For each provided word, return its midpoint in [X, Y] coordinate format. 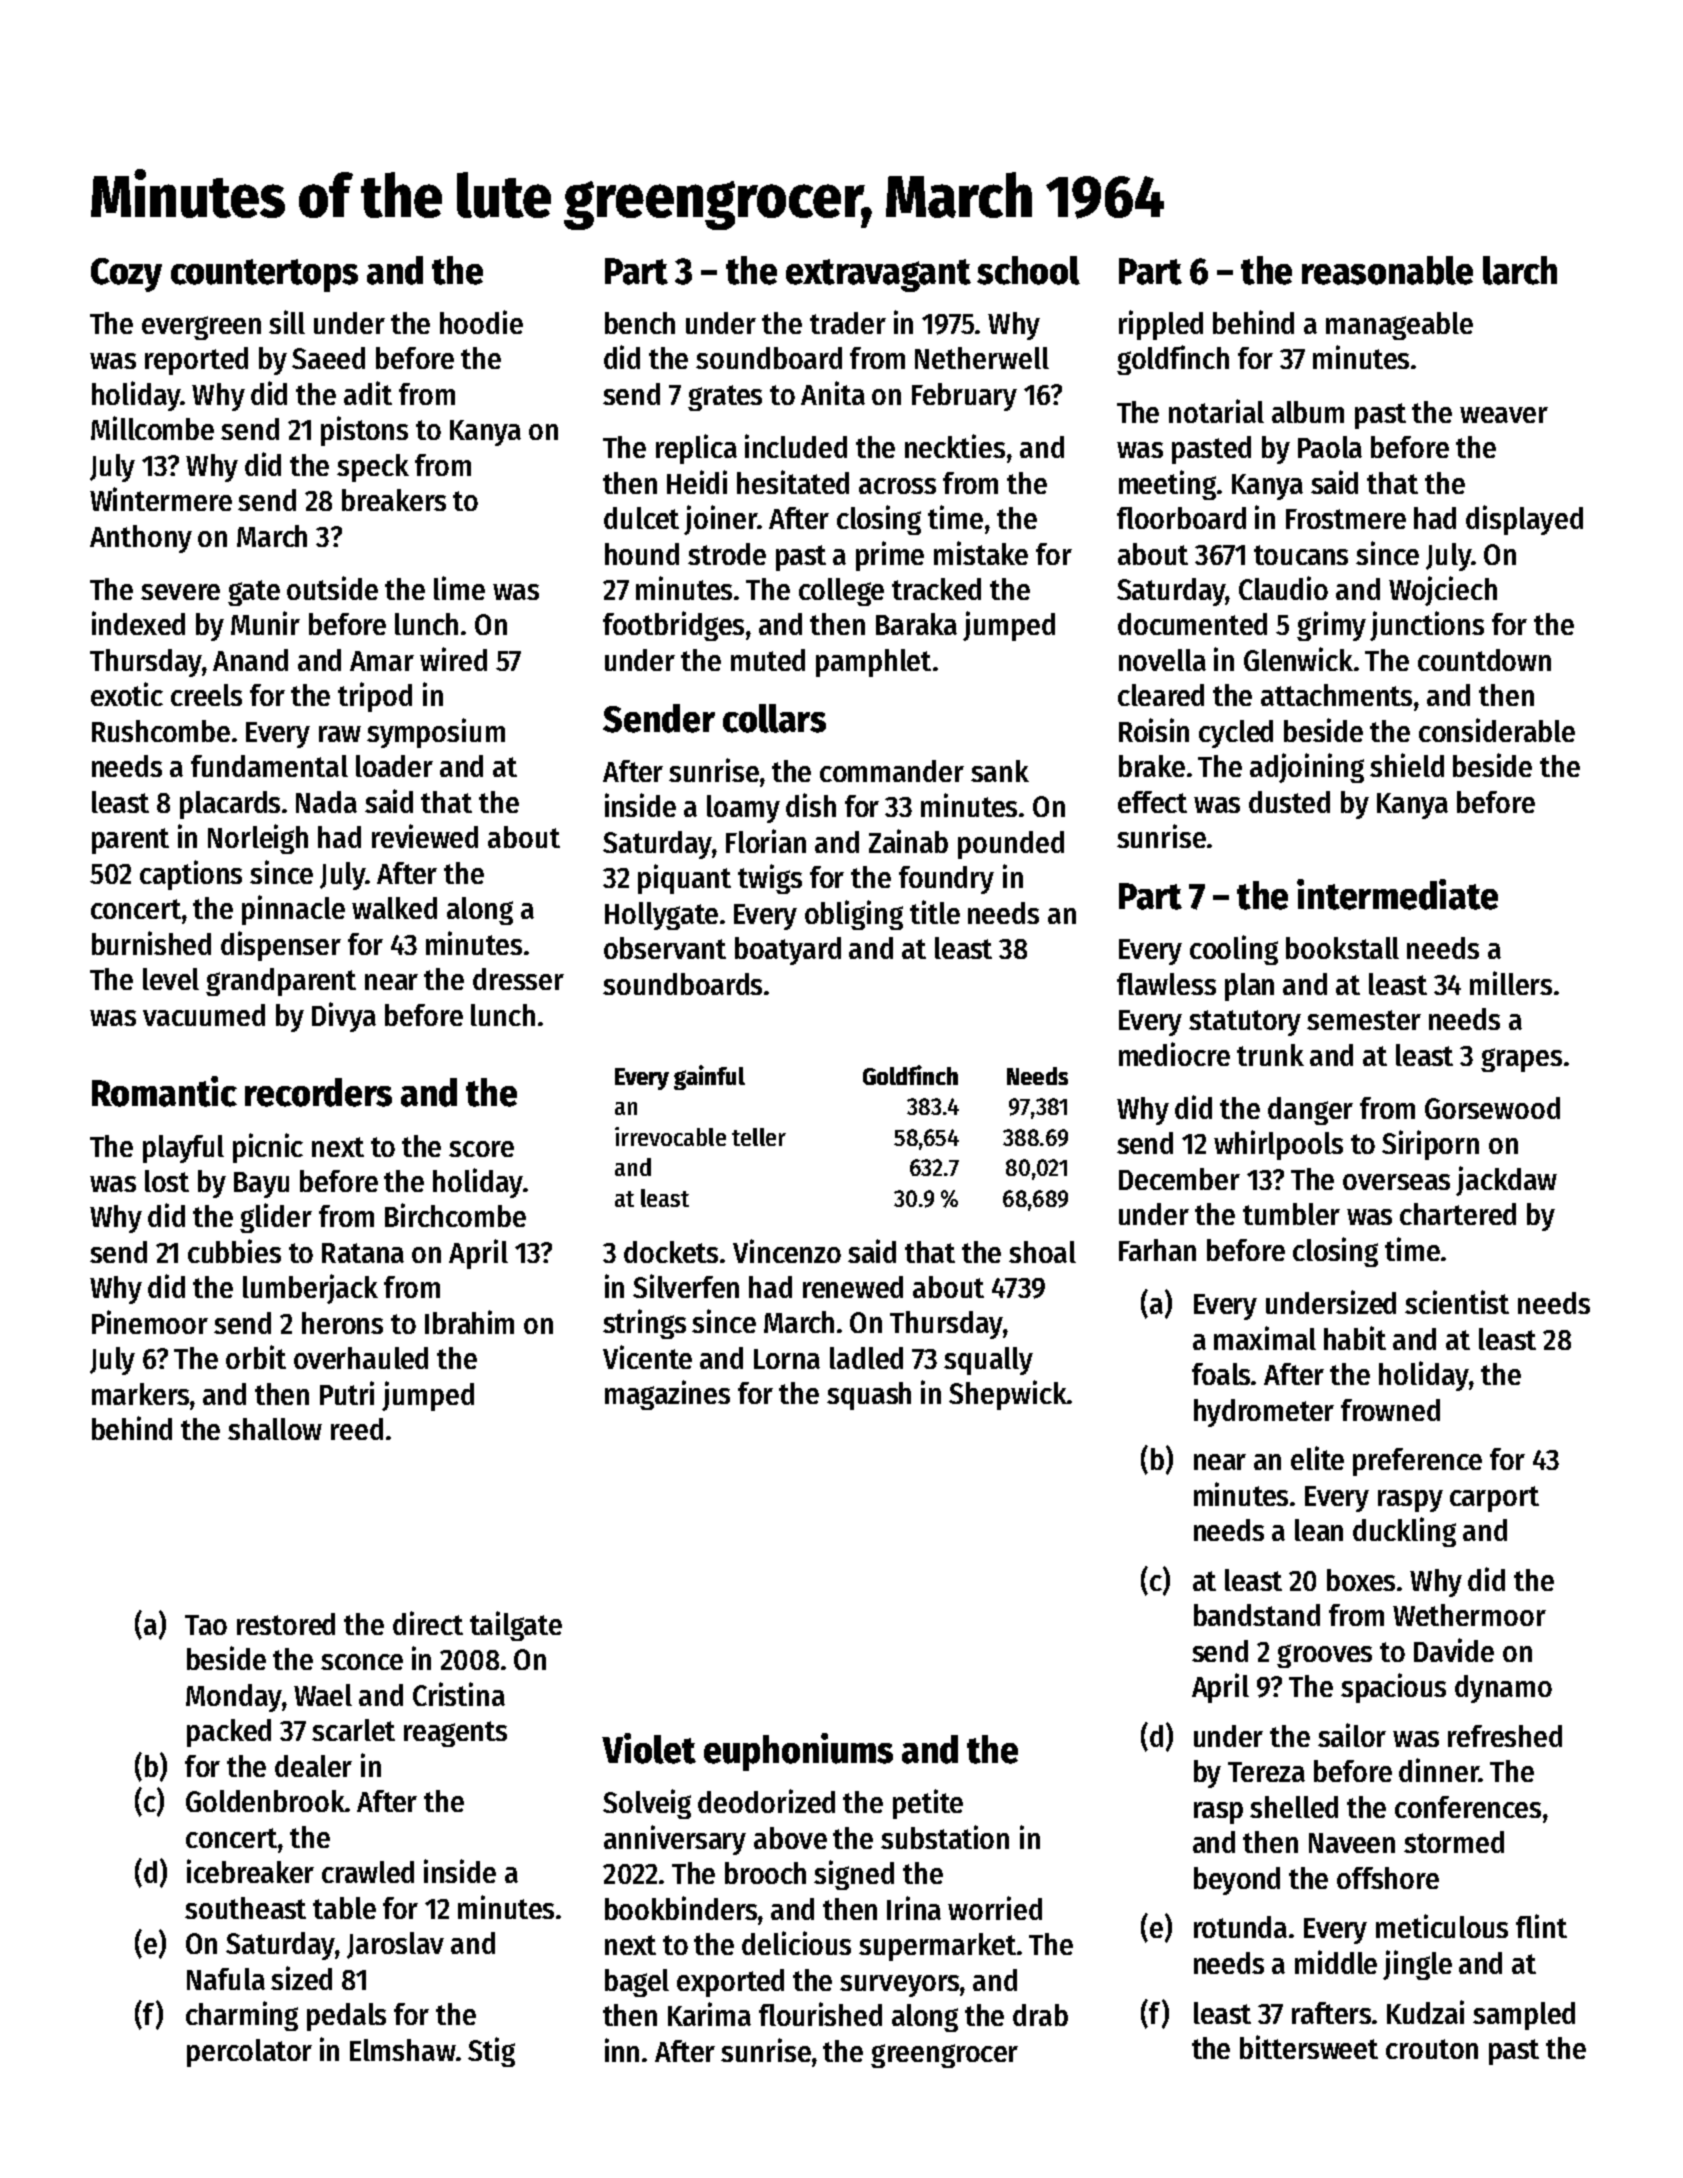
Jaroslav [395, 1945]
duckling [1404, 1532]
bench [640, 323]
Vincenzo [787, 1251]
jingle [1417, 1965]
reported [196, 361]
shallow [275, 1429]
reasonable [1387, 270]
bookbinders [681, 1908]
